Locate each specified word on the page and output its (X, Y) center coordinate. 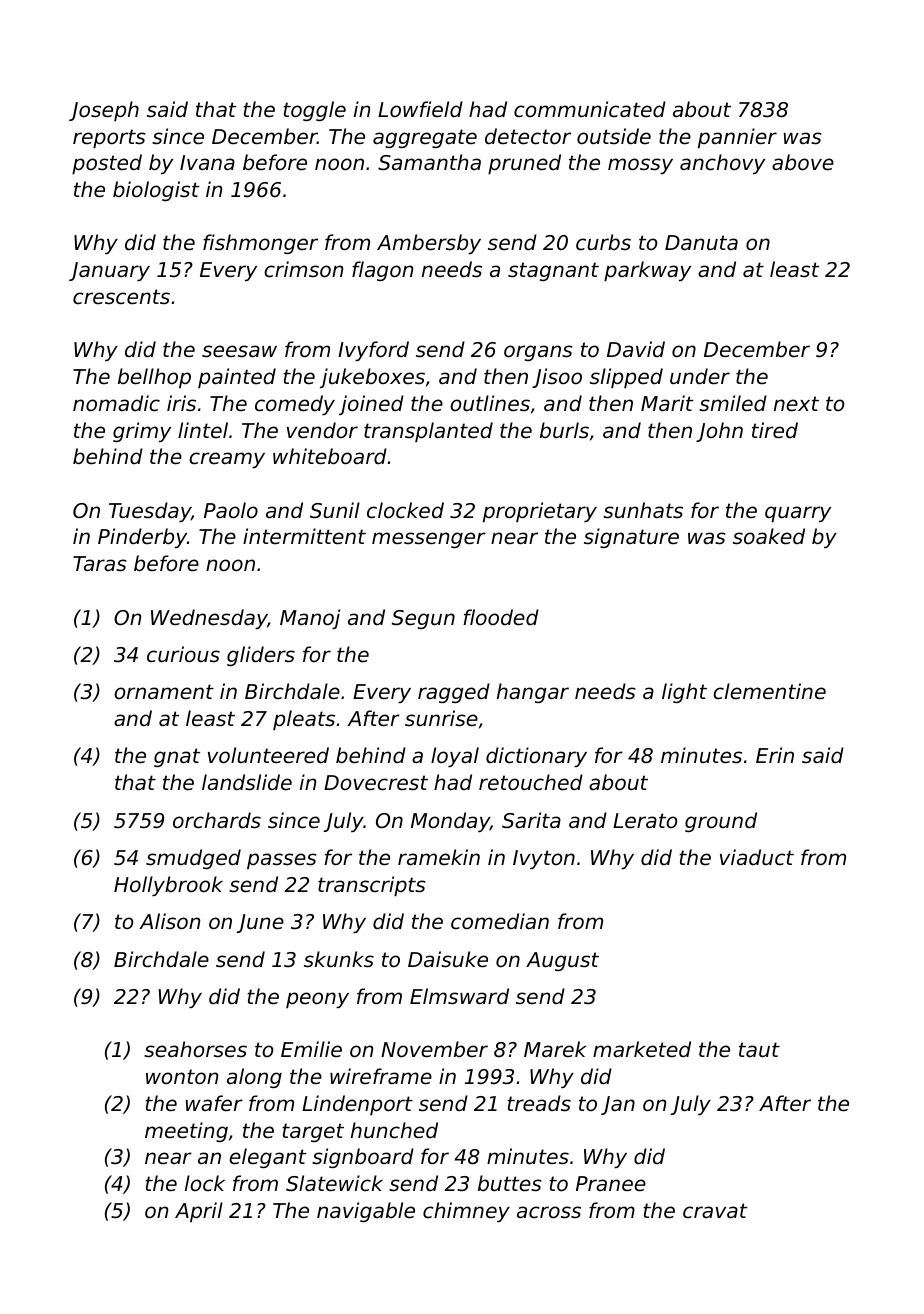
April (199, 1212)
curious (183, 654)
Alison (169, 921)
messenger (429, 540)
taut (759, 1049)
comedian (500, 921)
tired (775, 430)
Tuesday (150, 512)
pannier (737, 138)
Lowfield (420, 109)
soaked (769, 536)
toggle (314, 111)
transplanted (428, 432)
